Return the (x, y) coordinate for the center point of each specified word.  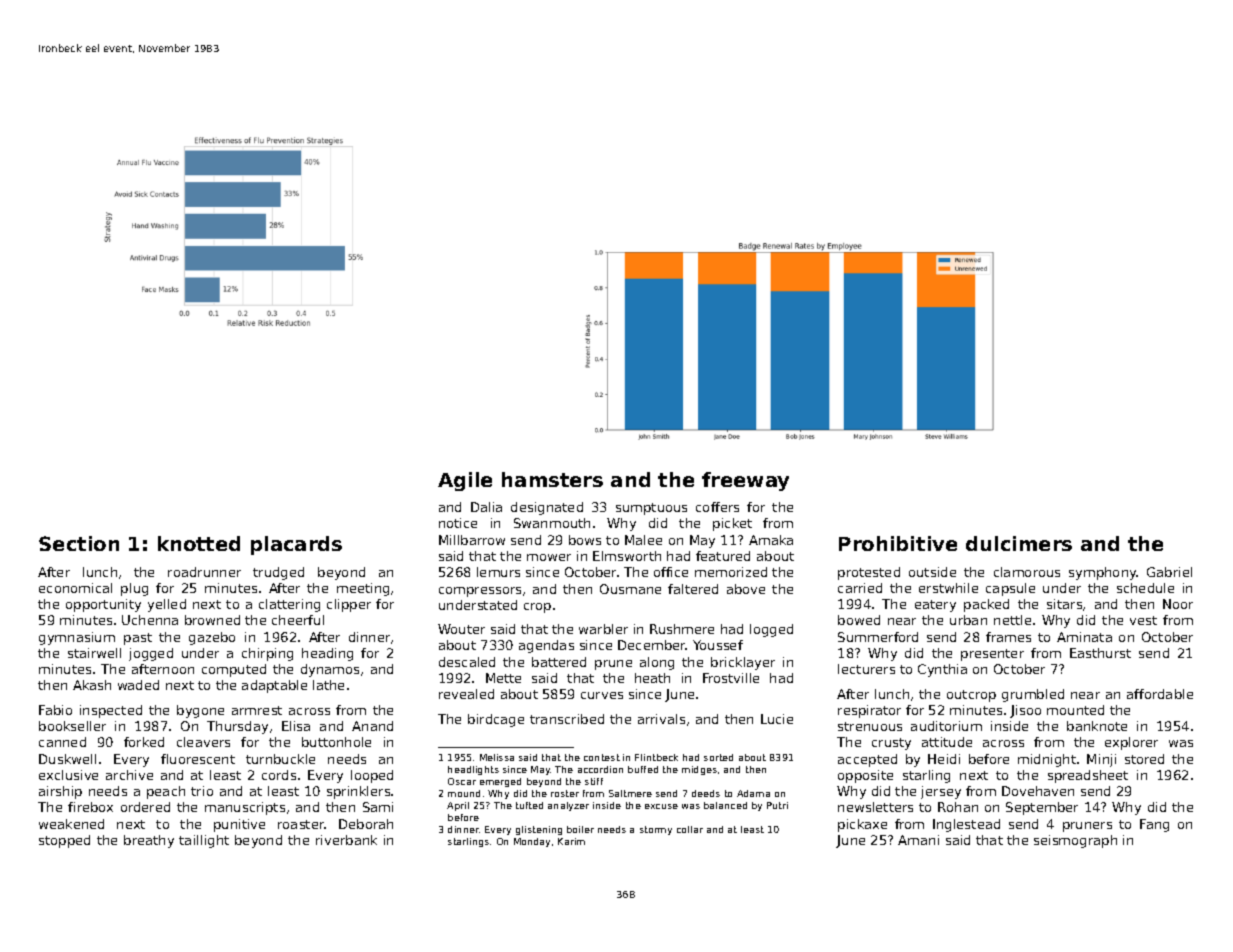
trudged (278, 573)
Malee (643, 540)
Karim (571, 841)
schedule (1145, 588)
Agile (465, 481)
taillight (204, 841)
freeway (745, 481)
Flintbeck (656, 757)
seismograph (1075, 841)
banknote (1097, 726)
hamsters (552, 479)
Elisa (296, 726)
